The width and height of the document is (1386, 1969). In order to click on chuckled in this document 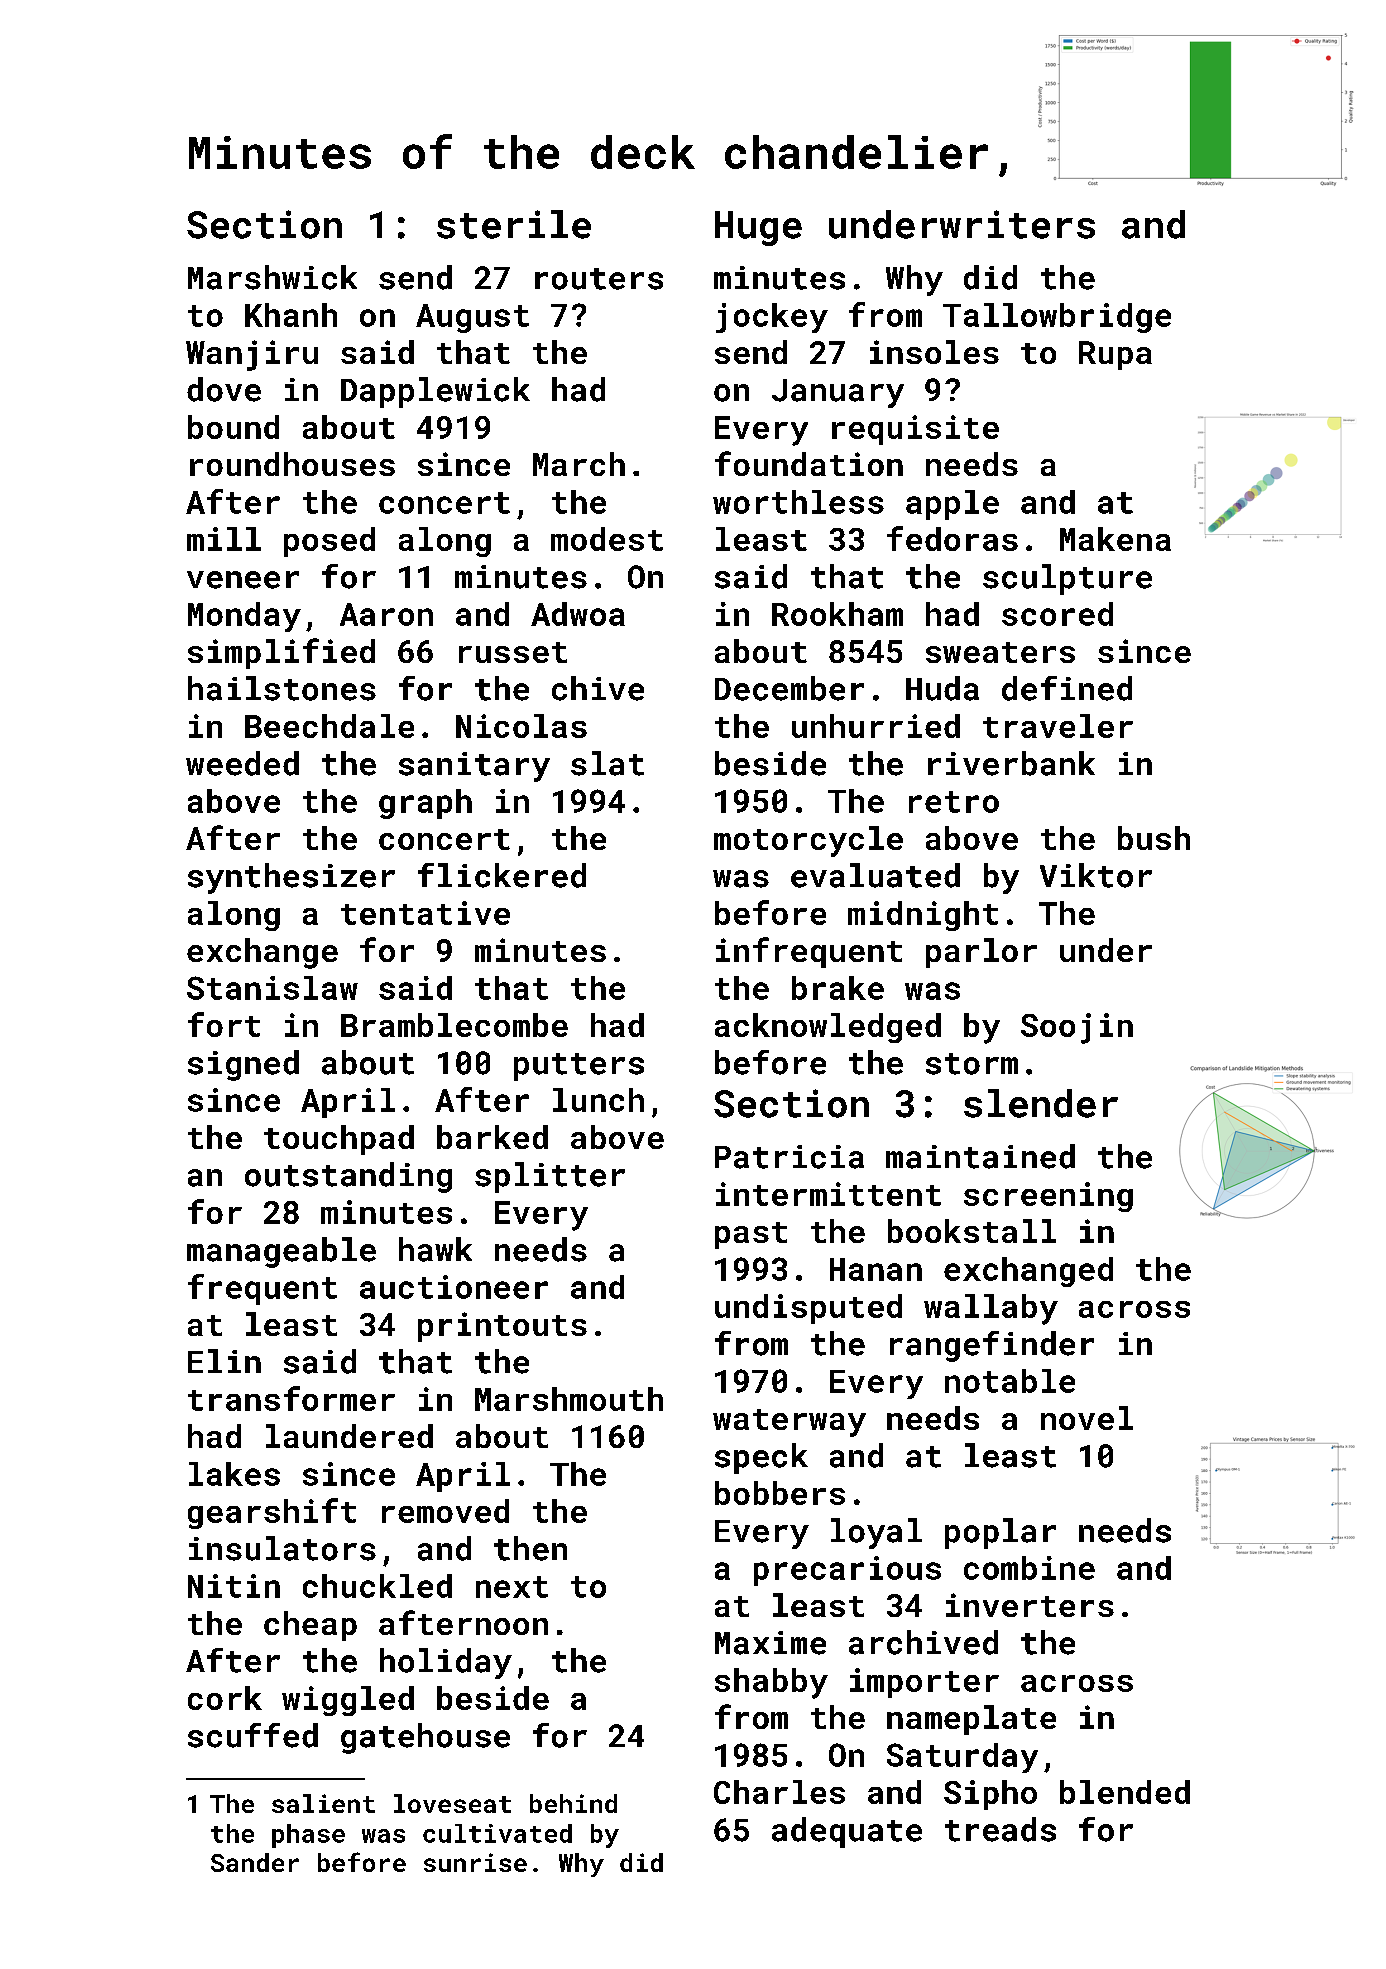, I will do `click(377, 1586)`.
